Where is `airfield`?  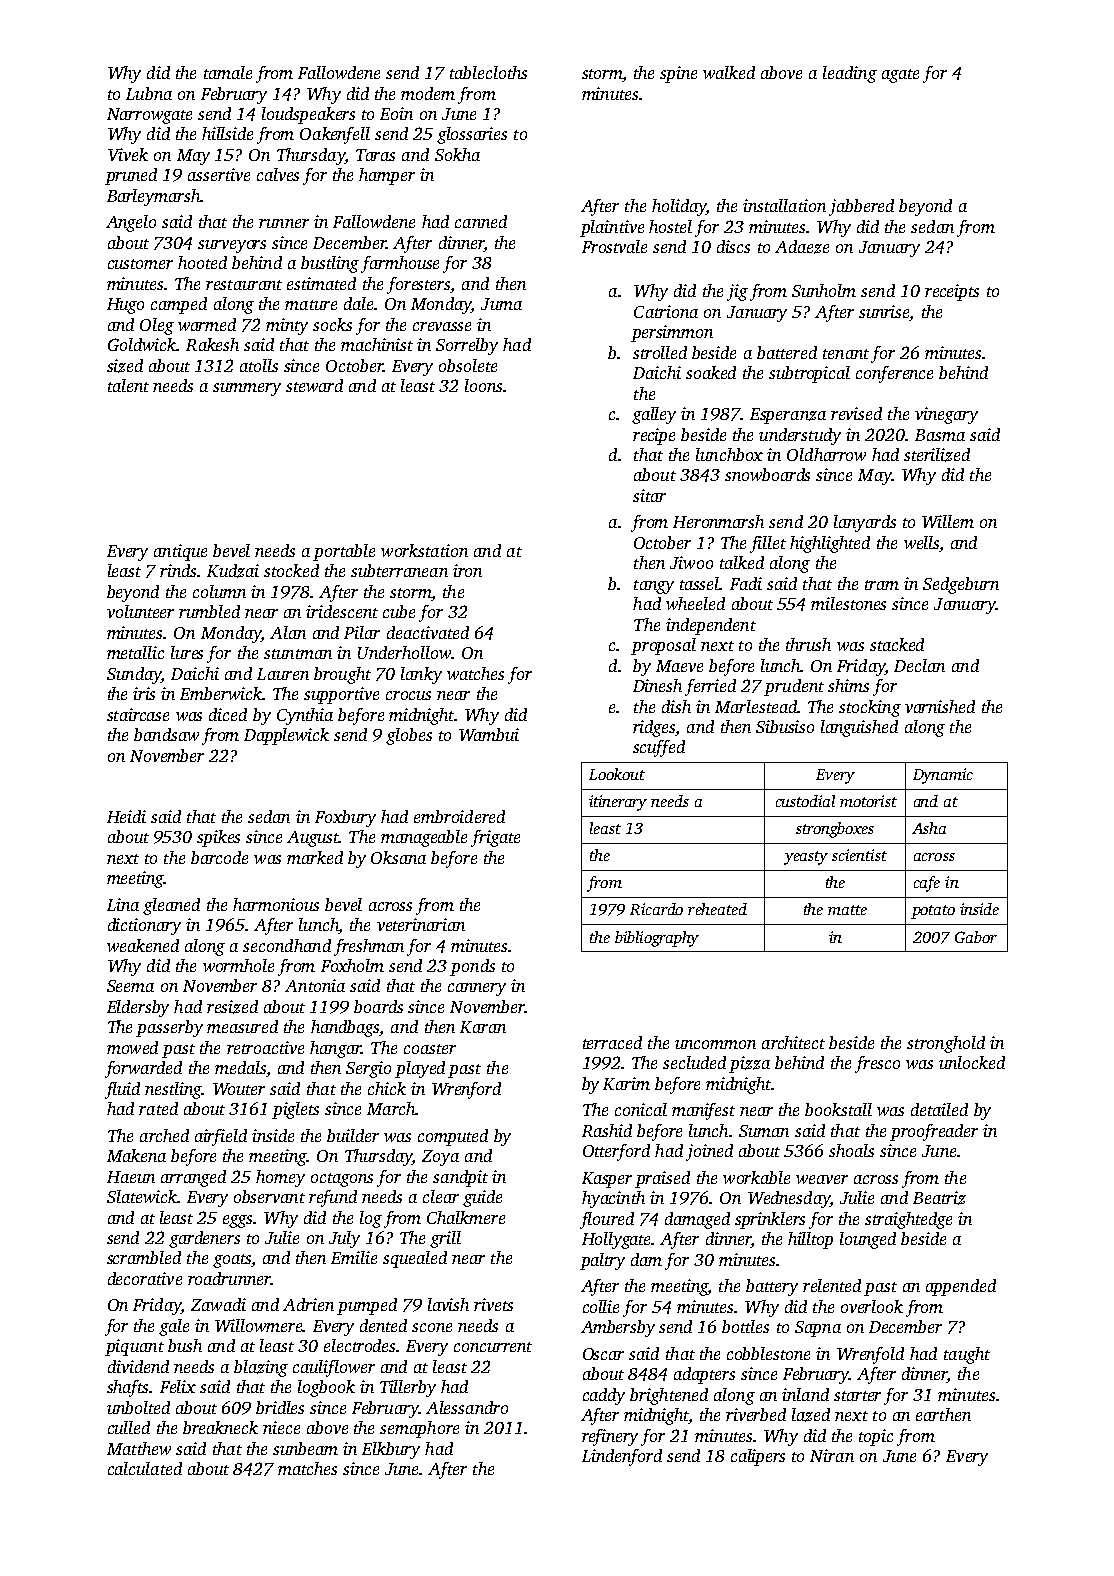 airfield is located at coordinates (221, 1137).
